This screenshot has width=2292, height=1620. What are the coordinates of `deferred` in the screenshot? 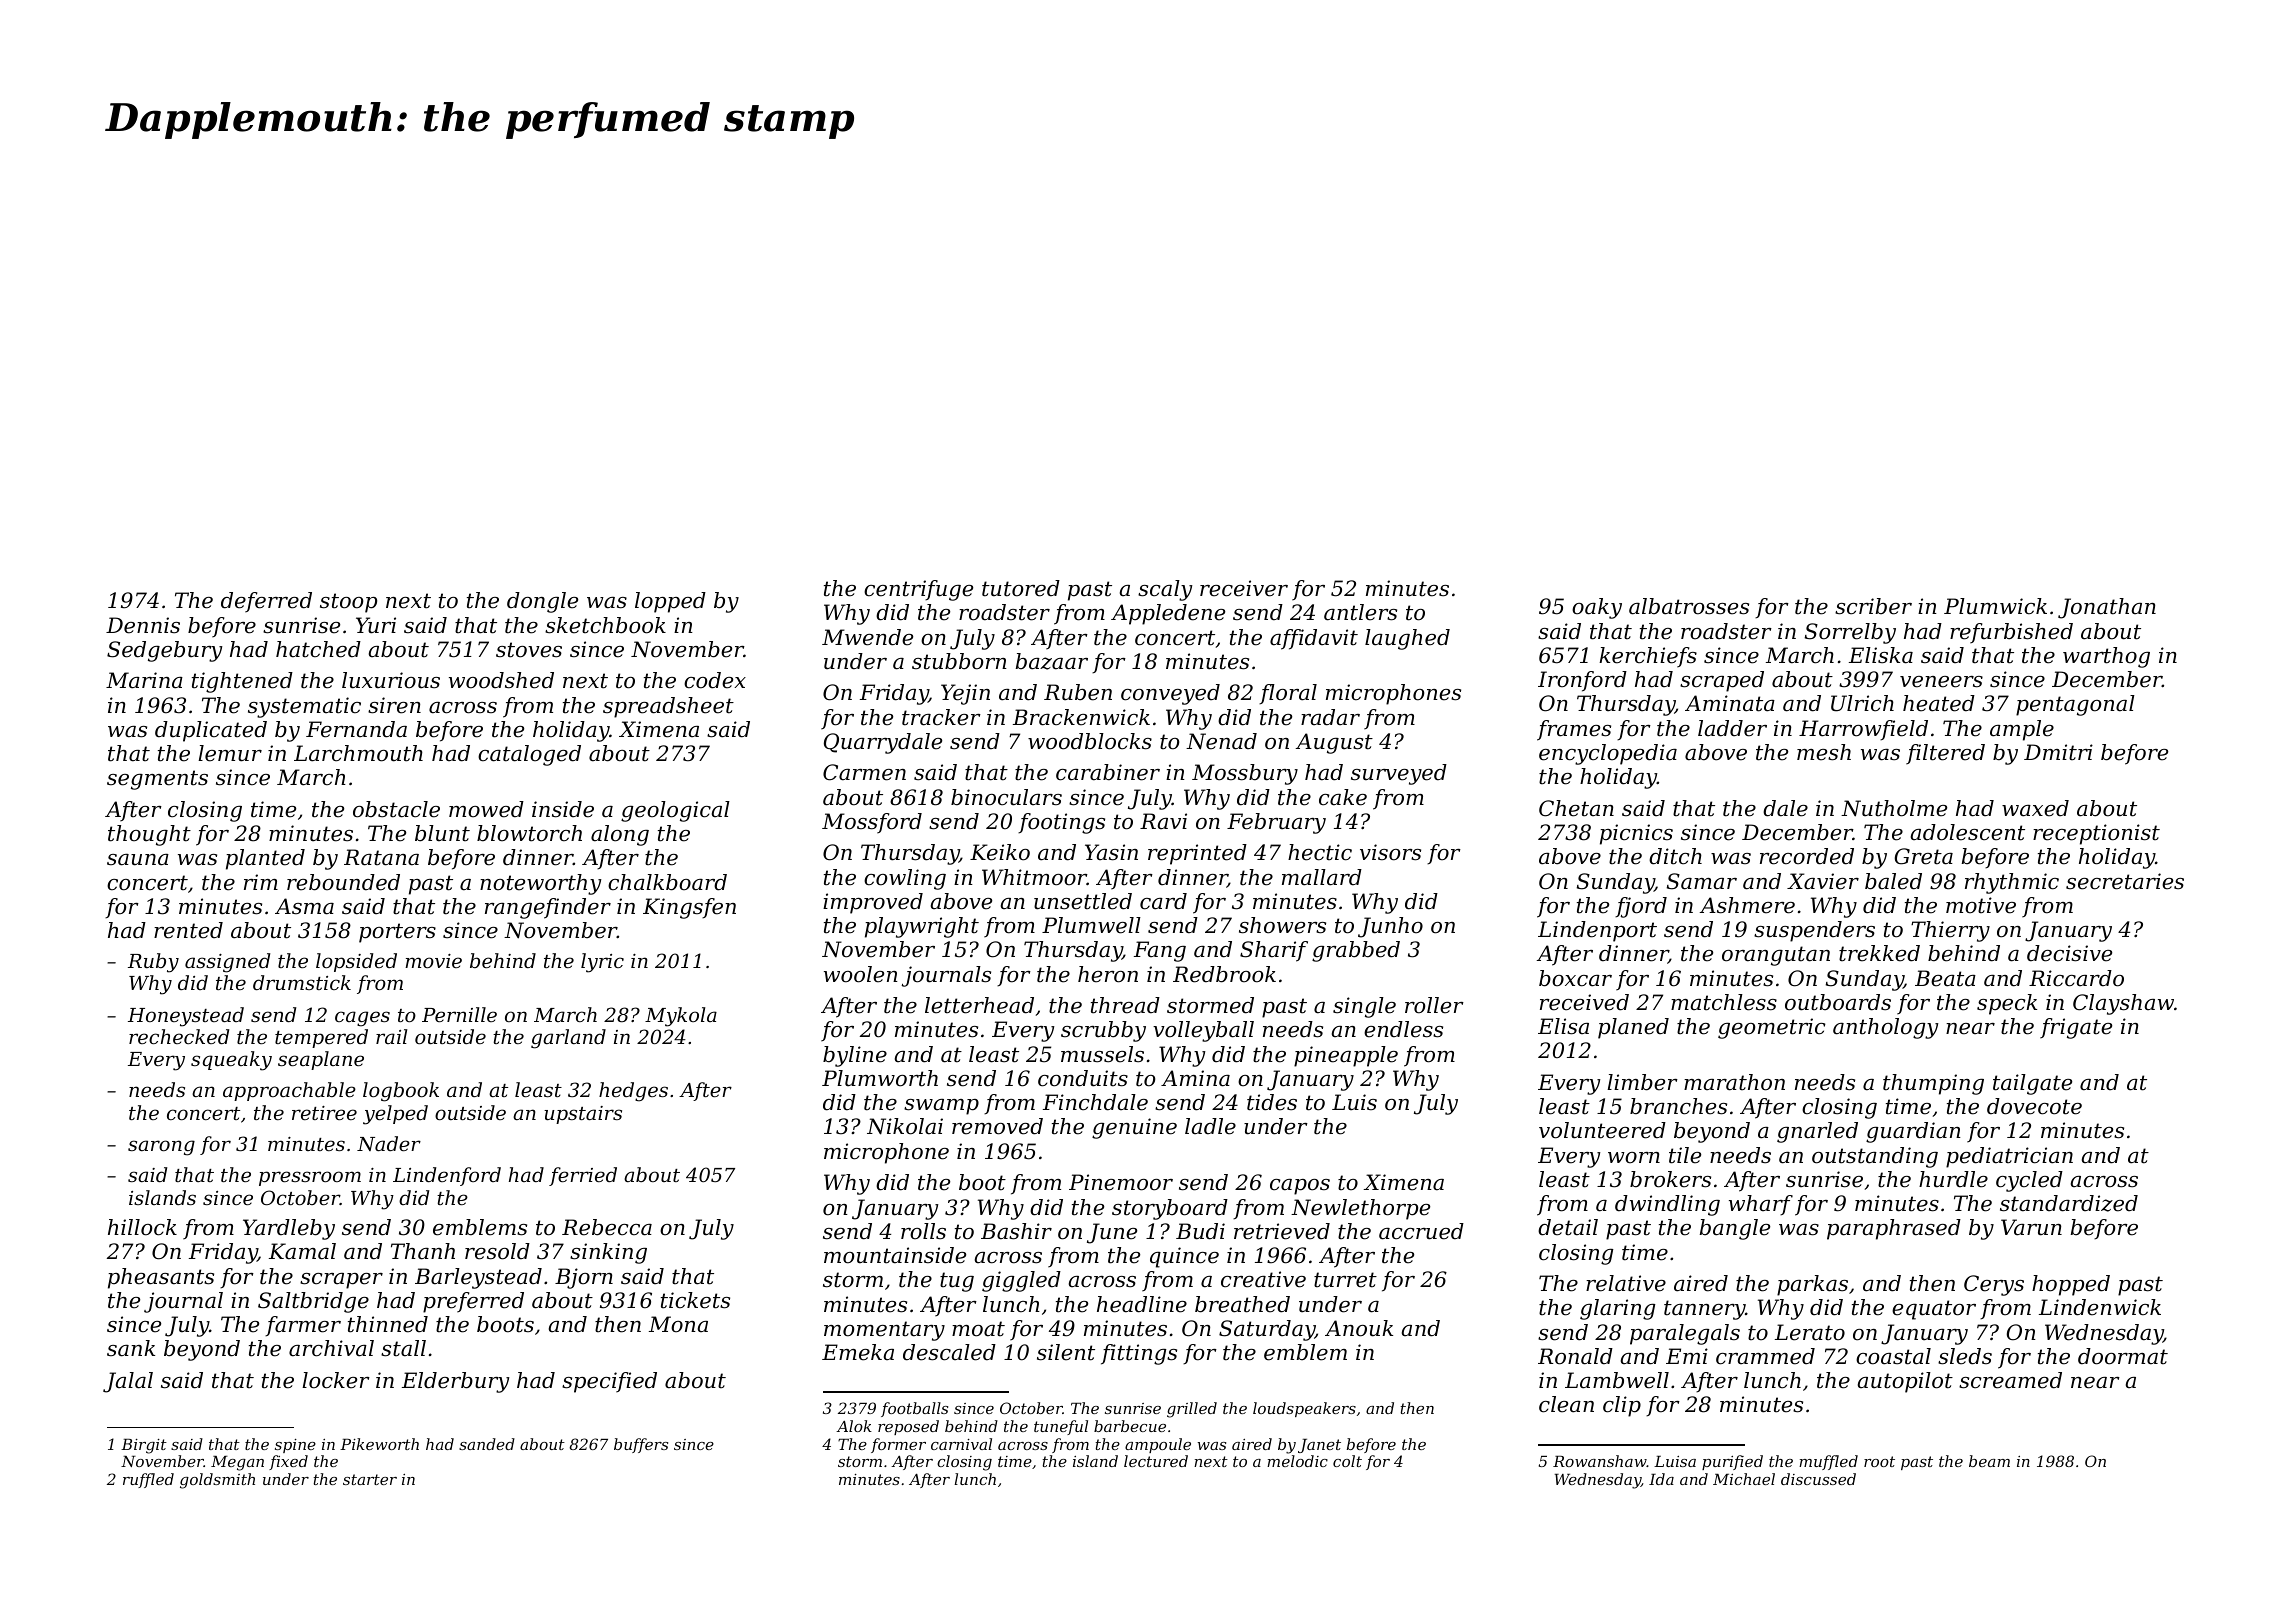 It's located at (266, 602).
